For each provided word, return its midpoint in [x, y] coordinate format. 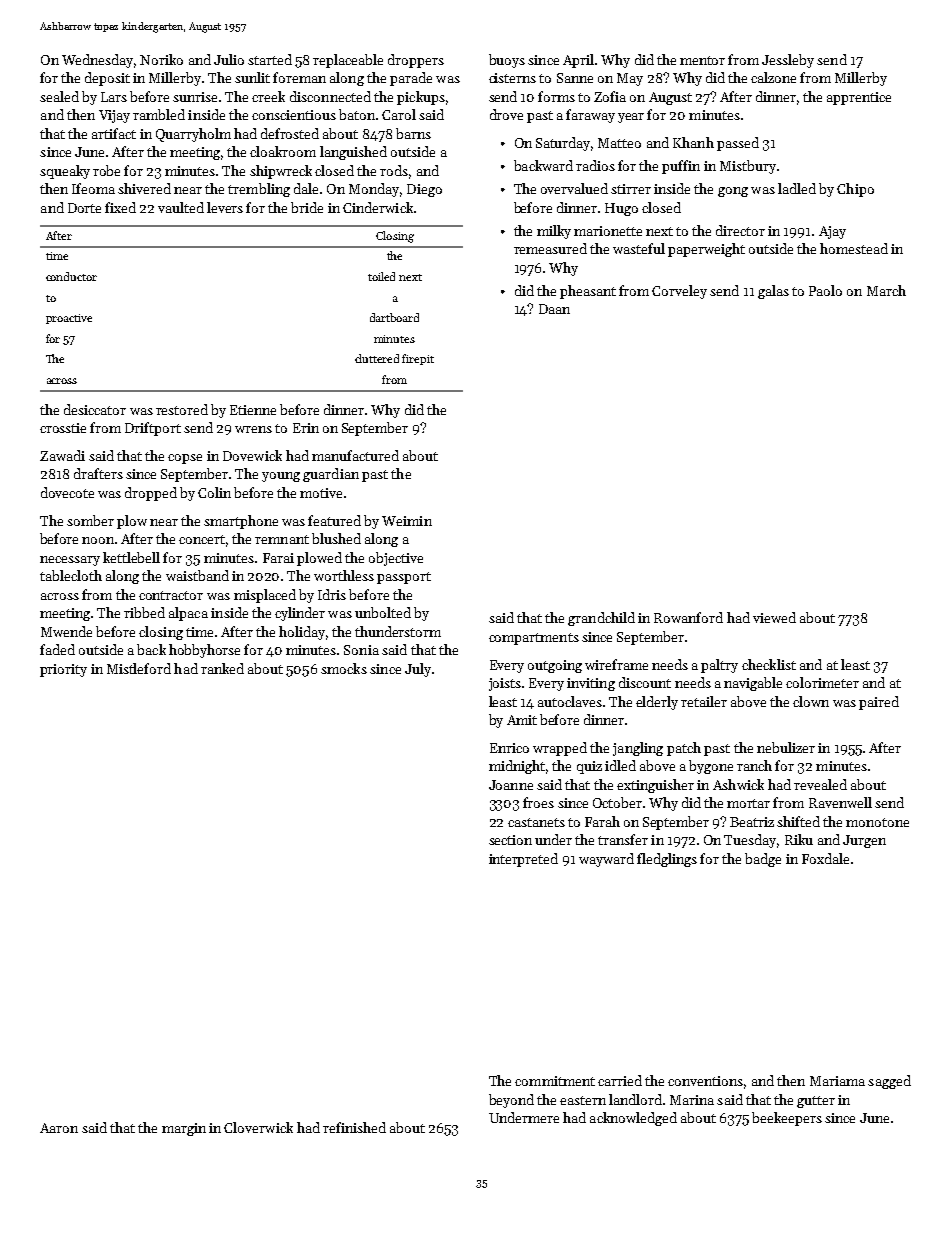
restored [182, 409]
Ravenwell [840, 802]
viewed [774, 617]
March [886, 290]
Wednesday [98, 61]
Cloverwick [258, 1127]
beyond [511, 1101]
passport [404, 578]
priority [63, 670]
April [578, 61]
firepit [418, 359]
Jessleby [788, 61]
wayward [606, 860]
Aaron [59, 1128]
